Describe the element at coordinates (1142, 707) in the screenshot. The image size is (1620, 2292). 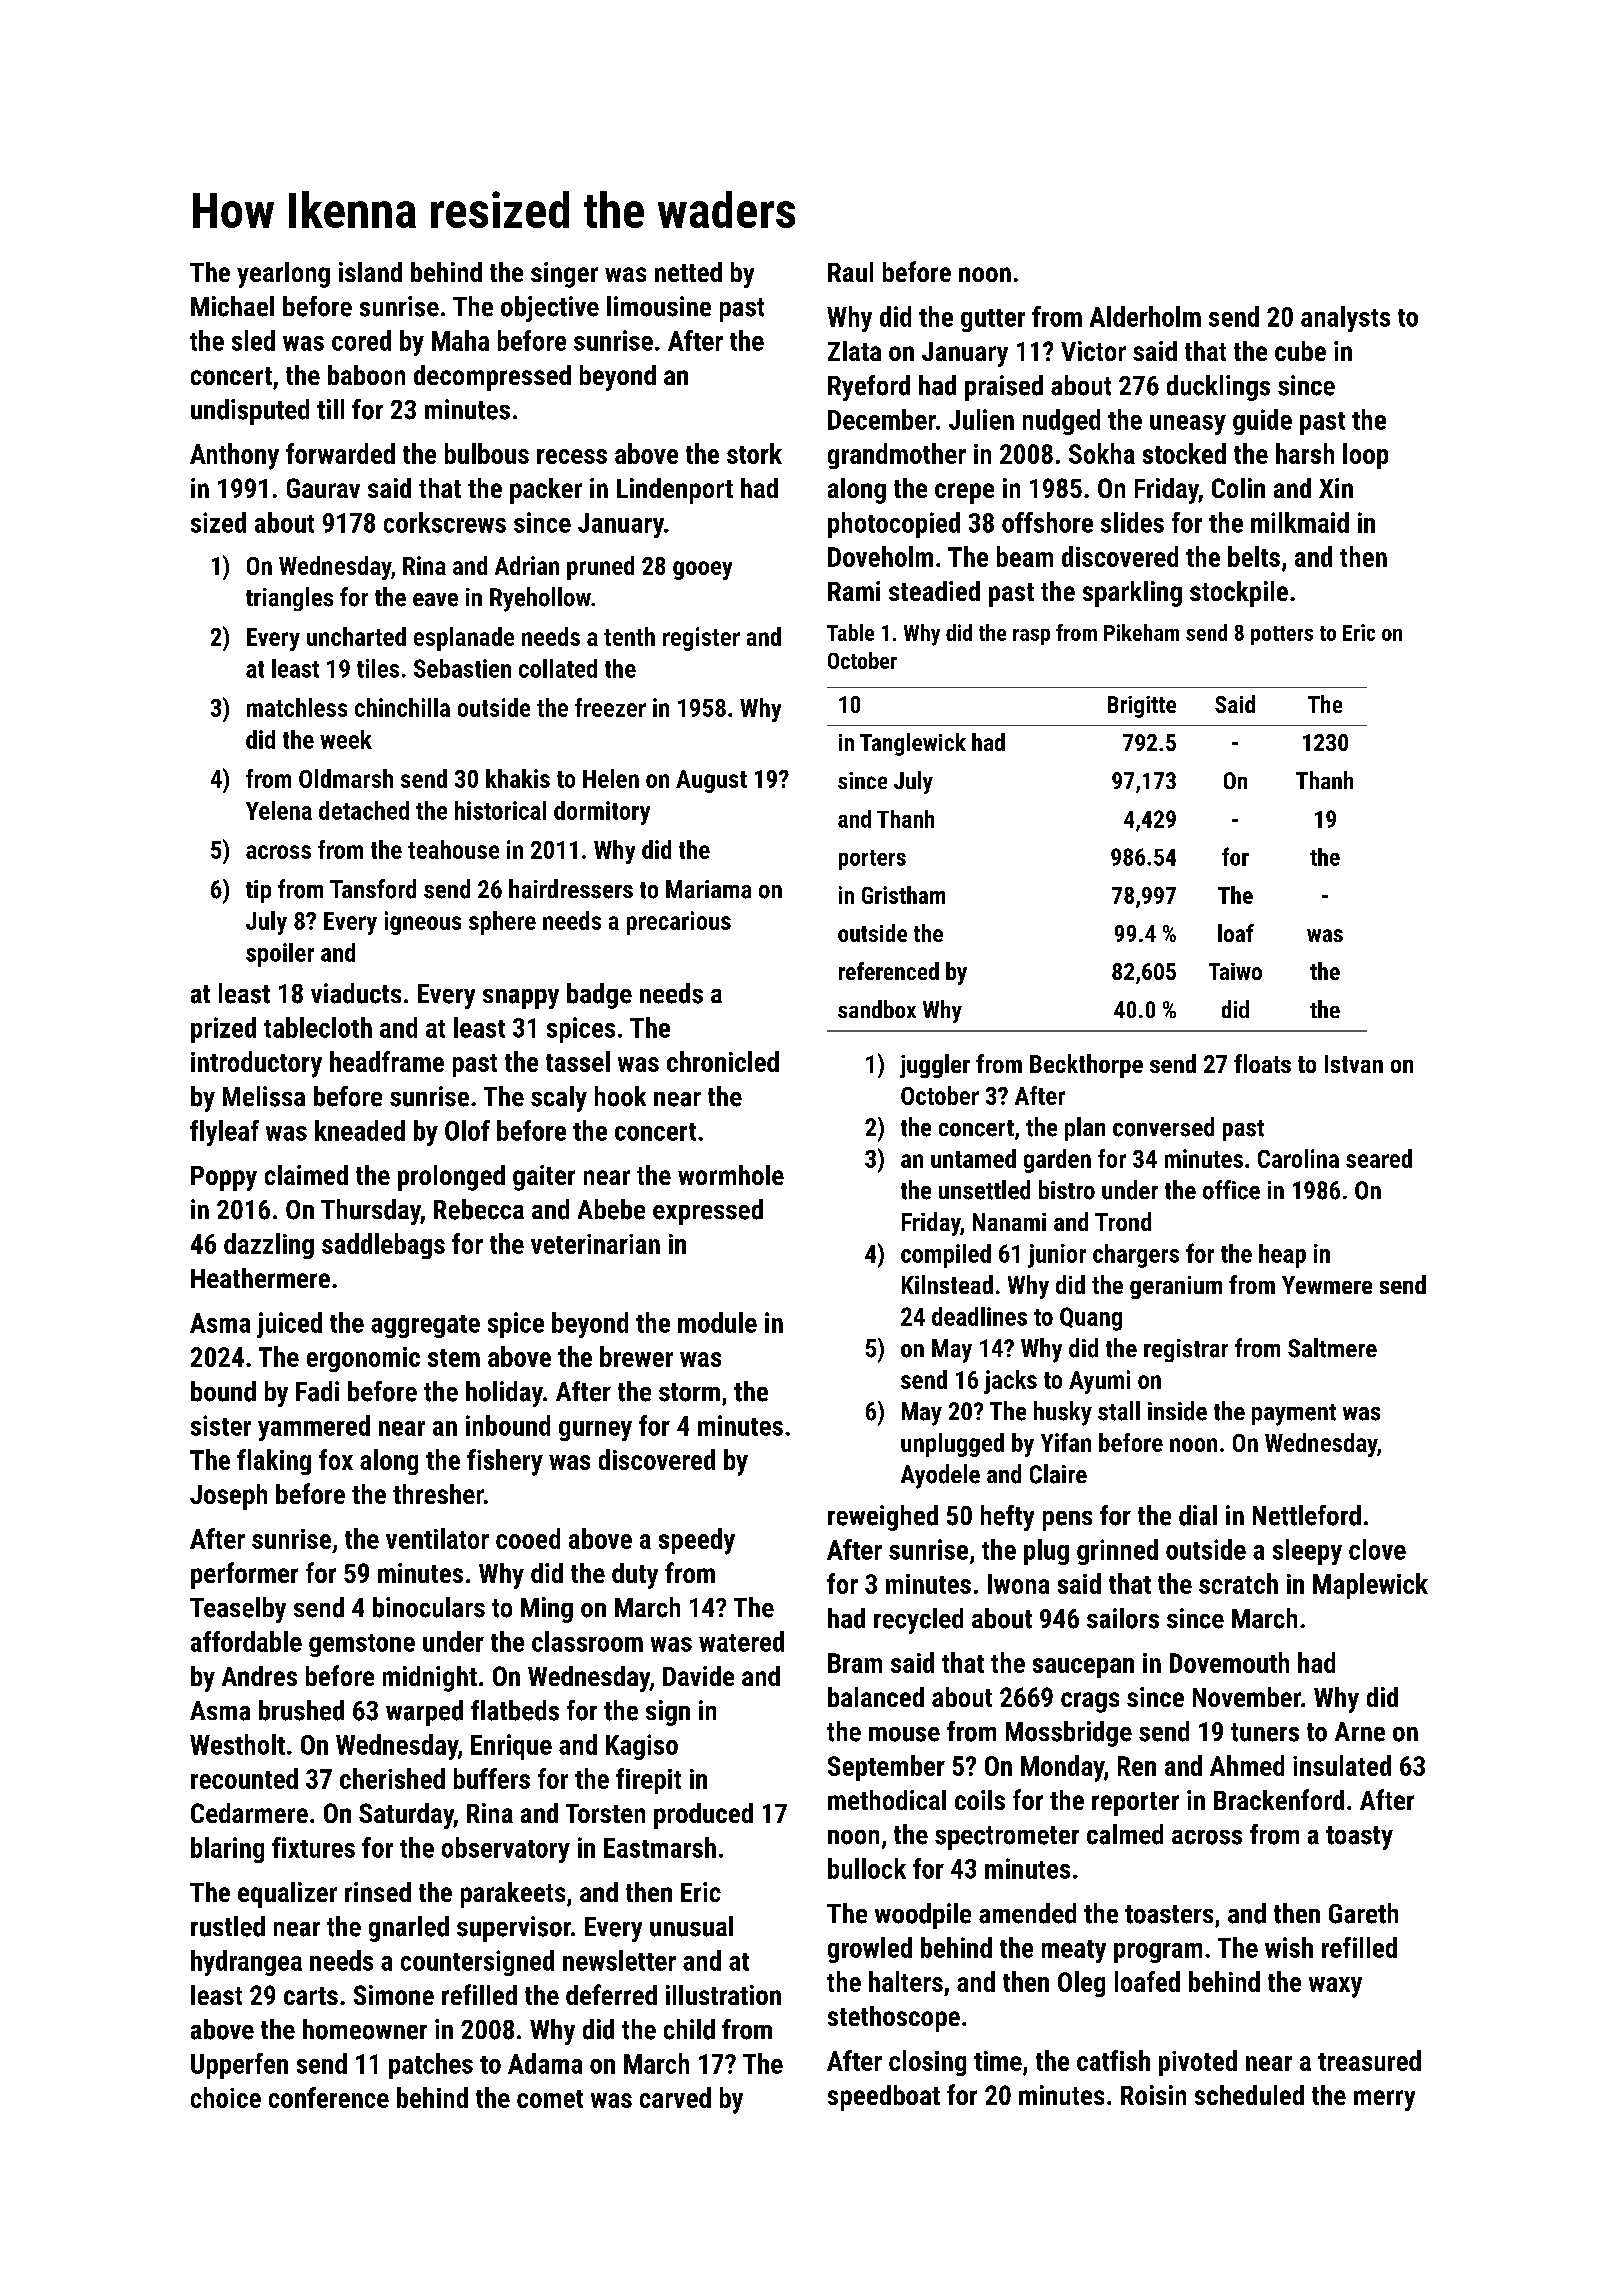
I see `Brigitte` at that location.
